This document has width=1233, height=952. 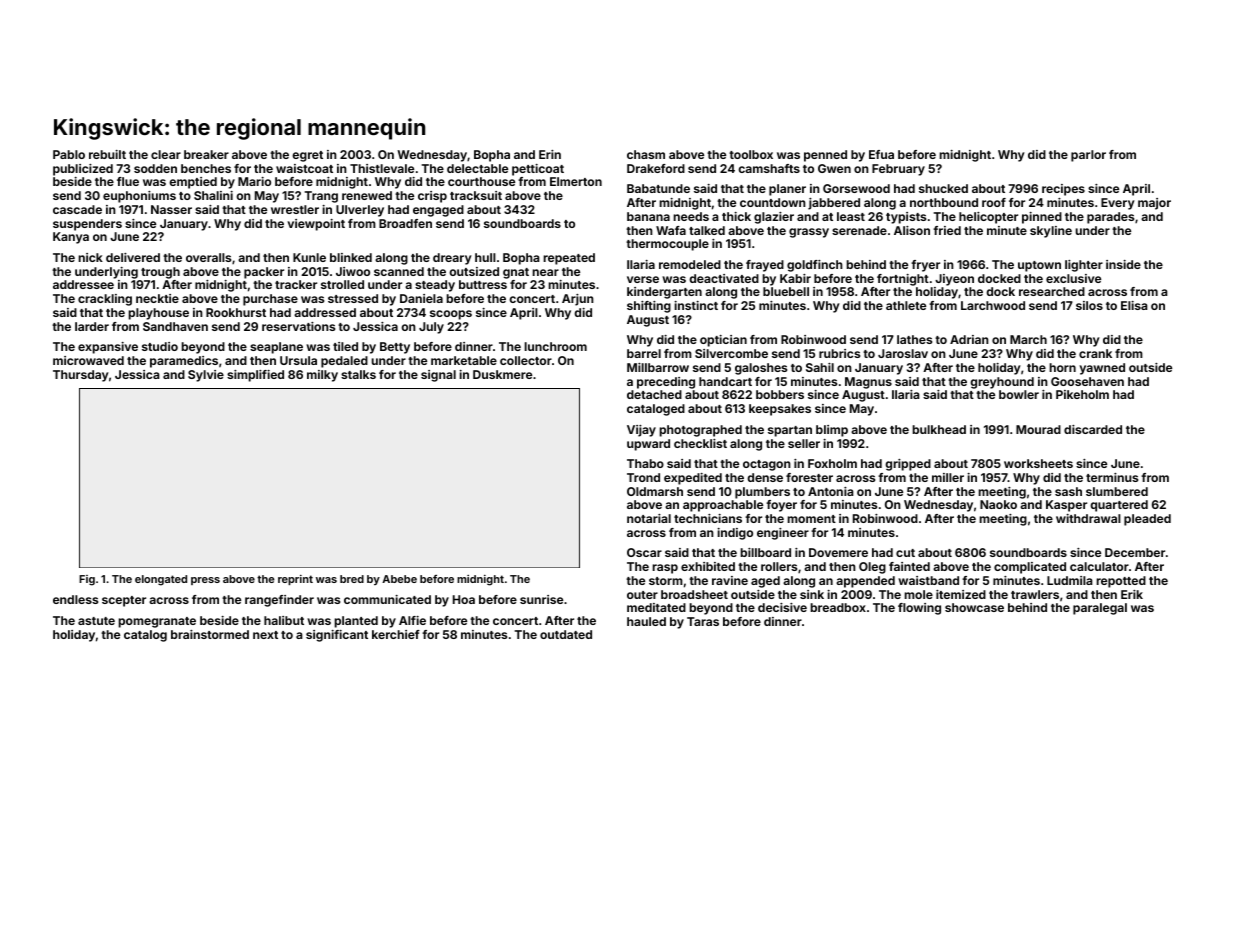 I want to click on barrel, so click(x=644, y=353).
